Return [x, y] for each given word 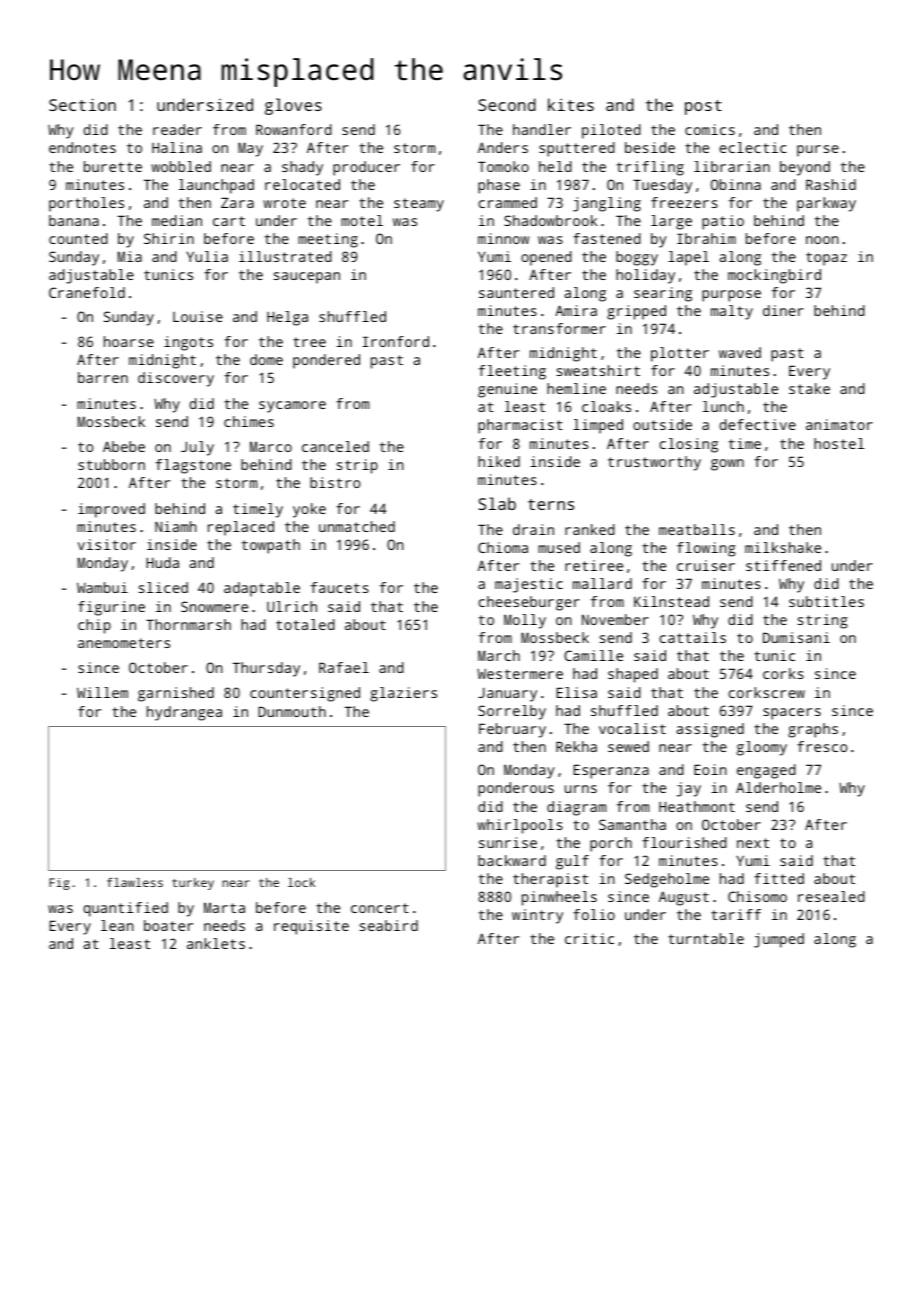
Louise [198, 316]
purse [818, 151]
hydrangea [184, 713]
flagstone [193, 466]
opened [546, 258]
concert [380, 908]
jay [689, 789]
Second [507, 104]
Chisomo [757, 896]
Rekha [576, 746]
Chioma [503, 547]
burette [113, 166]
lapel [688, 258]
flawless [135, 882]
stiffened [783, 565]
